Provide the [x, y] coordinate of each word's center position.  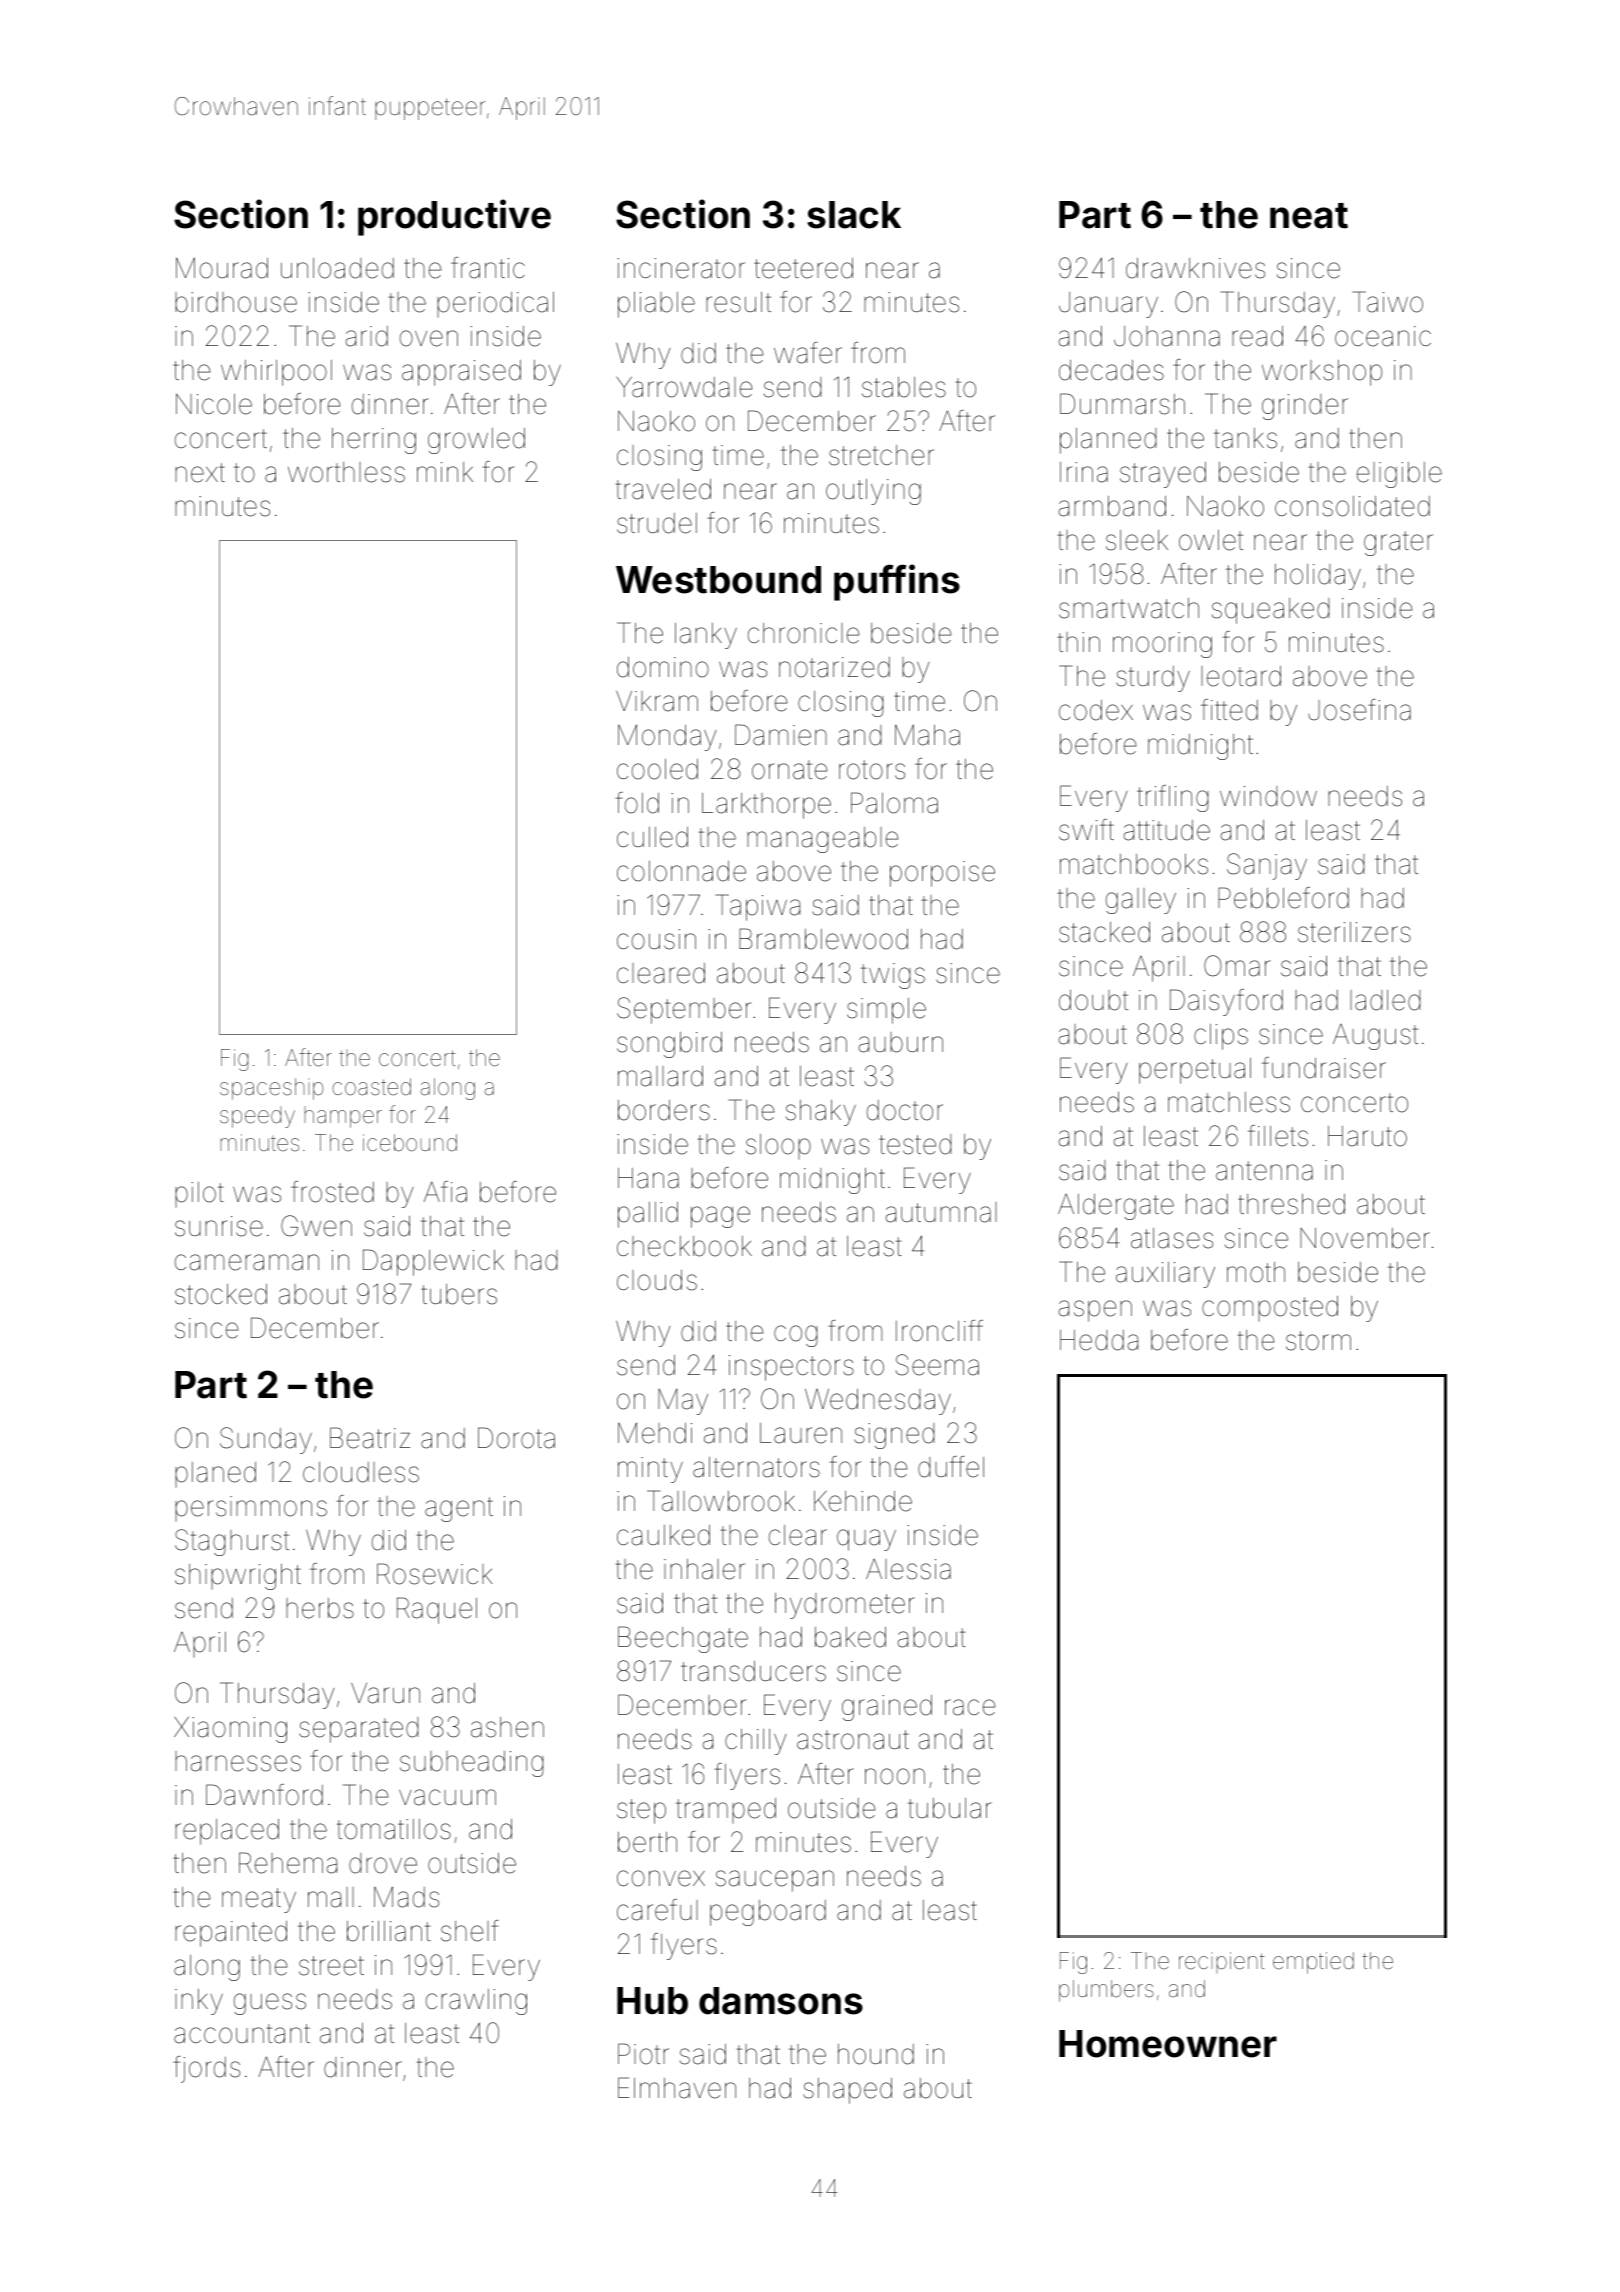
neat [1309, 216]
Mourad [222, 268]
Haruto [1367, 1136]
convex [661, 1878]
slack [854, 215]
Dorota [516, 1438]
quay [866, 1540]
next [200, 473]
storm [1318, 1341]
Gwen [316, 1226]
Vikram [657, 701]
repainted [231, 1934]
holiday [1318, 577]
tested [915, 1144]
